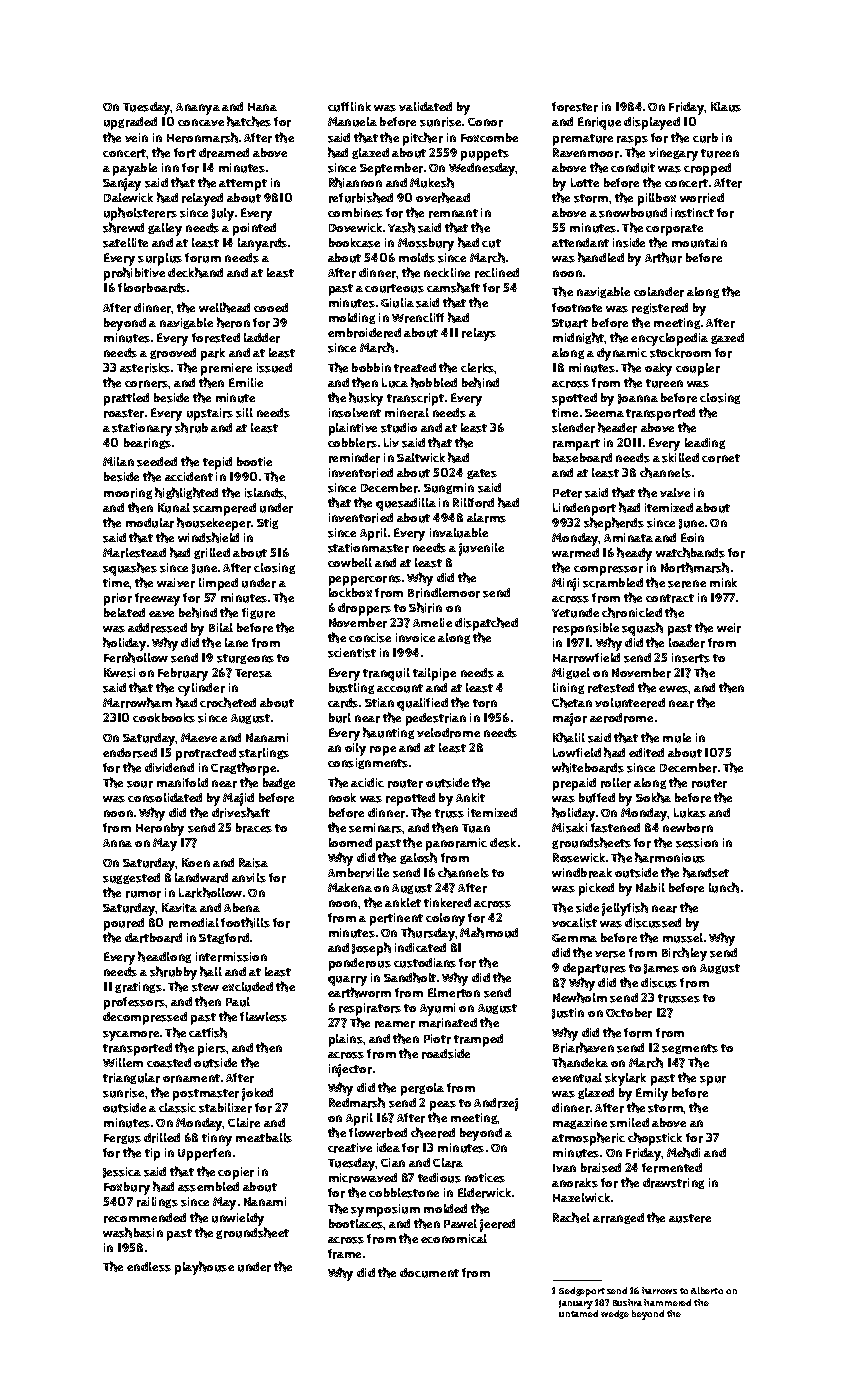 This screenshot has height=1400, width=849. Describe the element at coordinates (698, 369) in the screenshot. I see `coupler` at that location.
